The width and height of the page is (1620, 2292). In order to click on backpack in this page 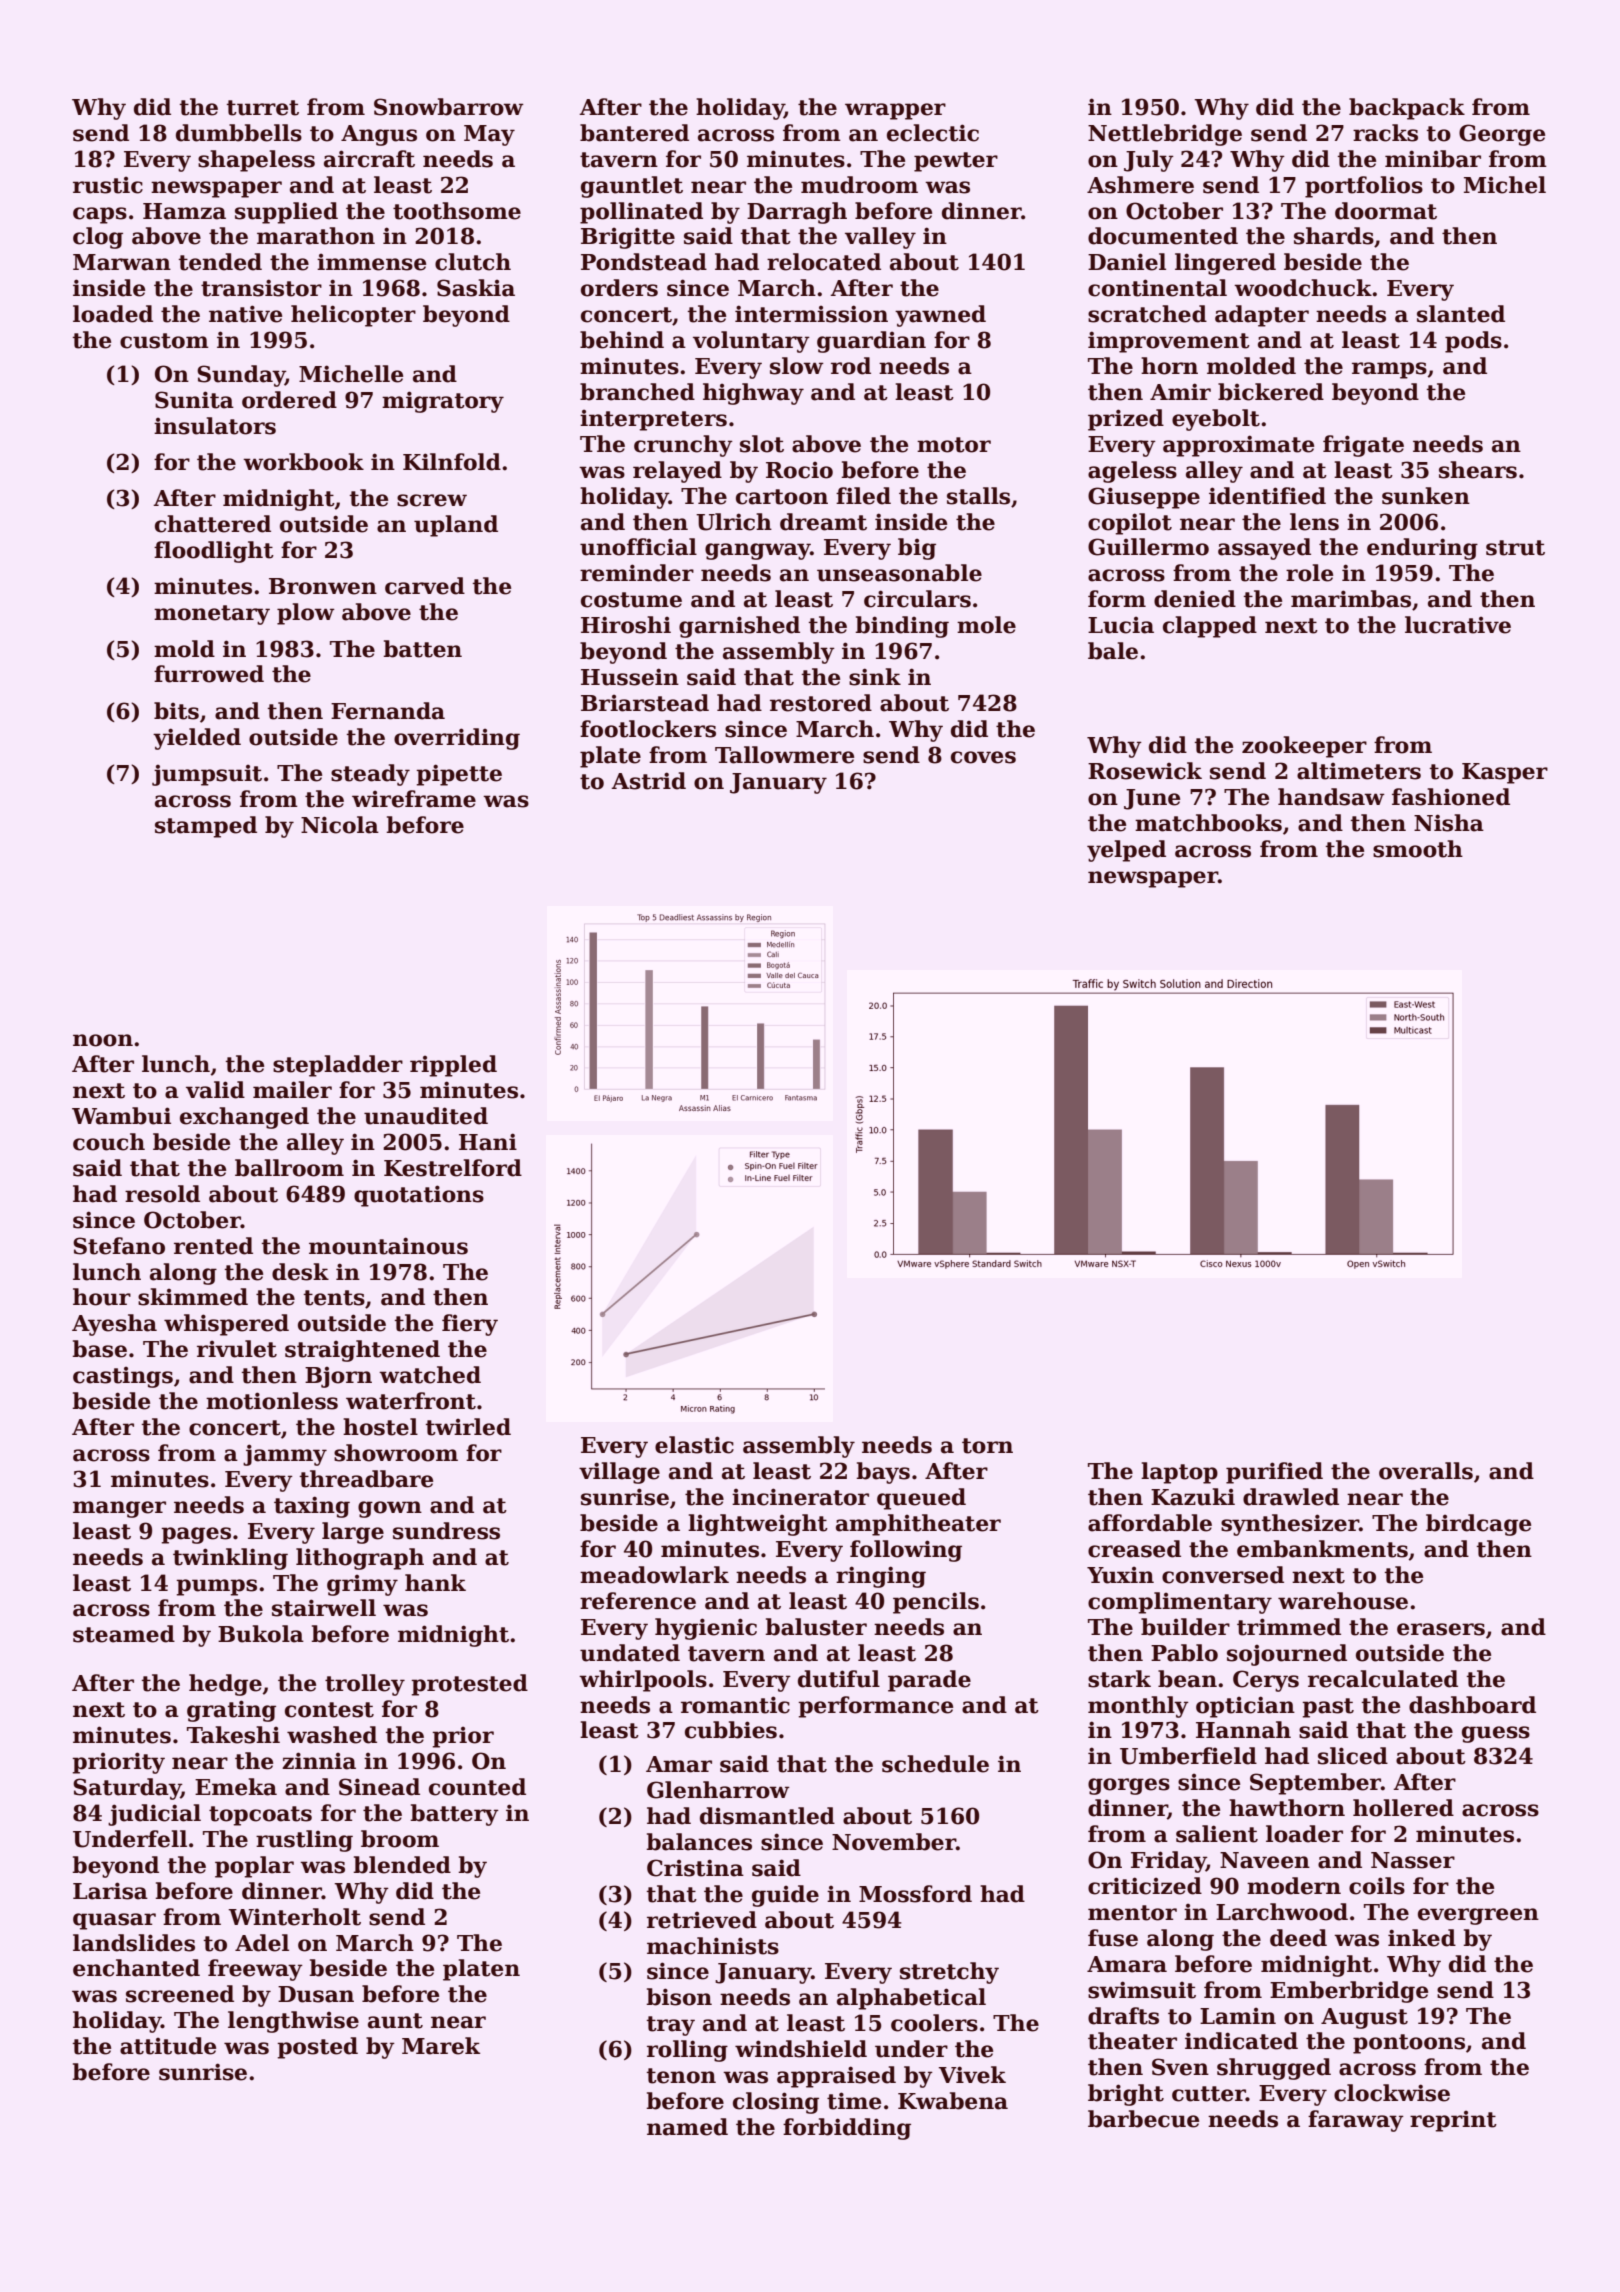, I will do `click(1407, 109)`.
